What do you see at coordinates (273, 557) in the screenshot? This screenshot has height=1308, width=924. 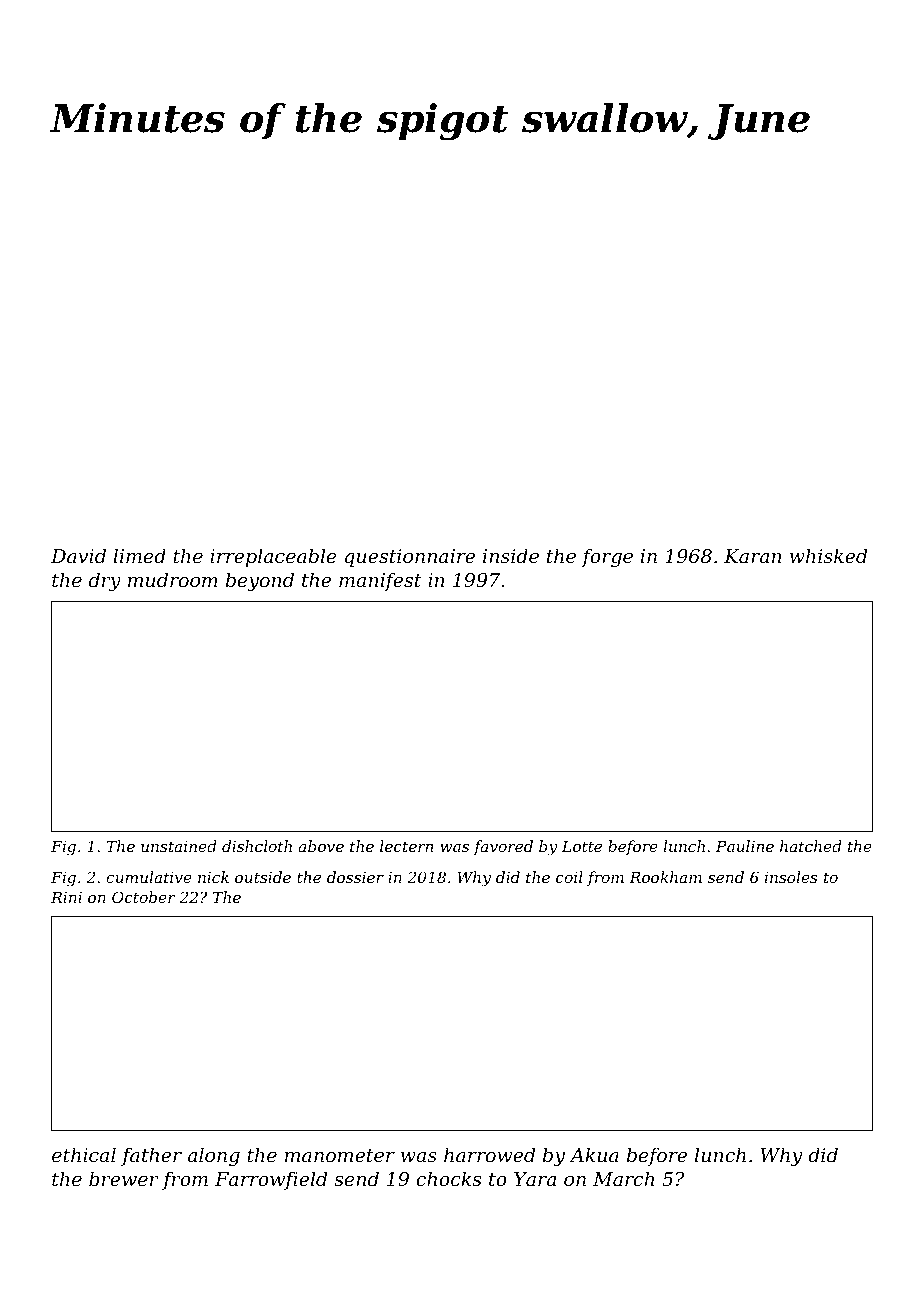 I see `irreplaceable` at bounding box center [273, 557].
